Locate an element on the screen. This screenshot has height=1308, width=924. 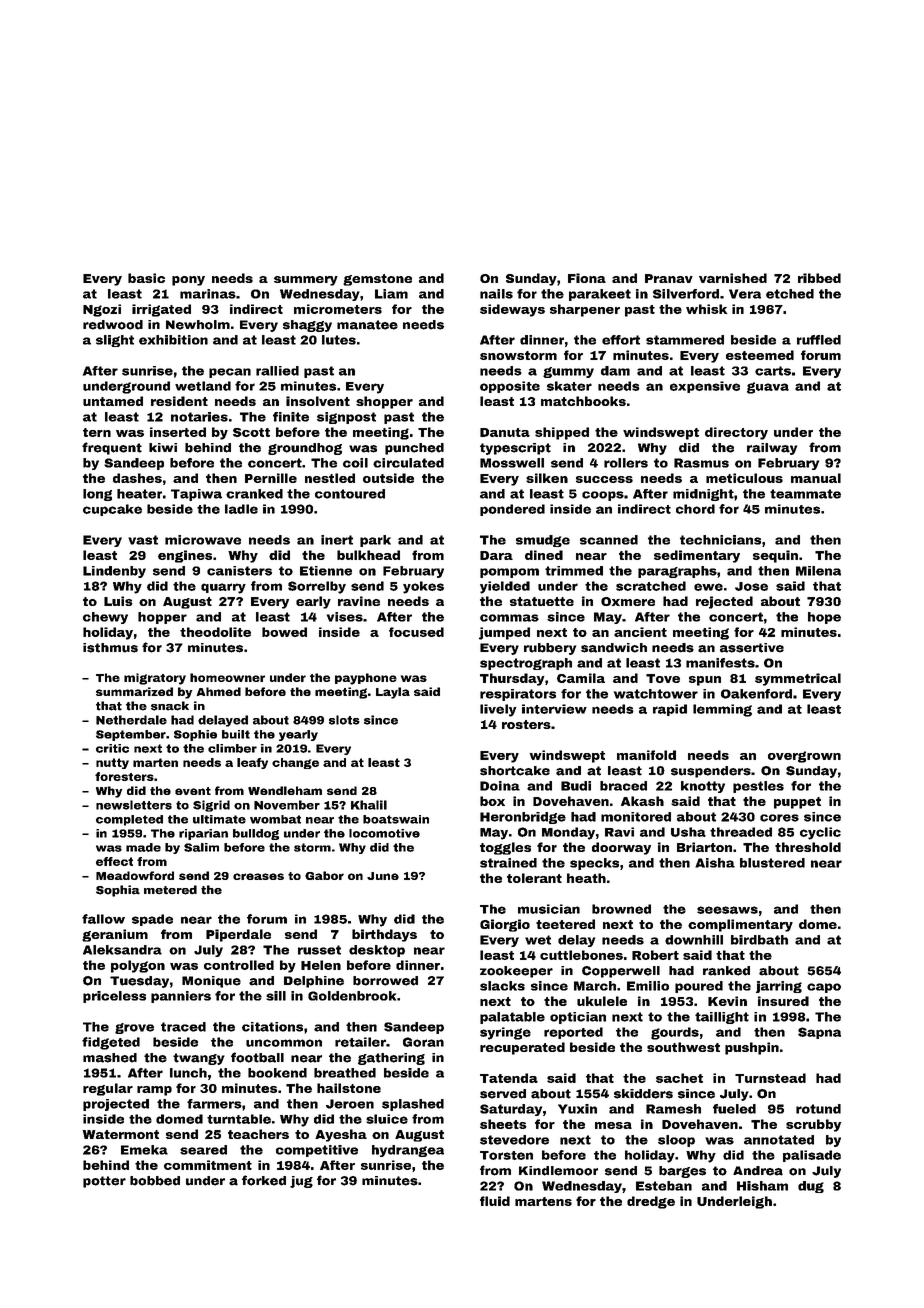
inert is located at coordinates (337, 540).
